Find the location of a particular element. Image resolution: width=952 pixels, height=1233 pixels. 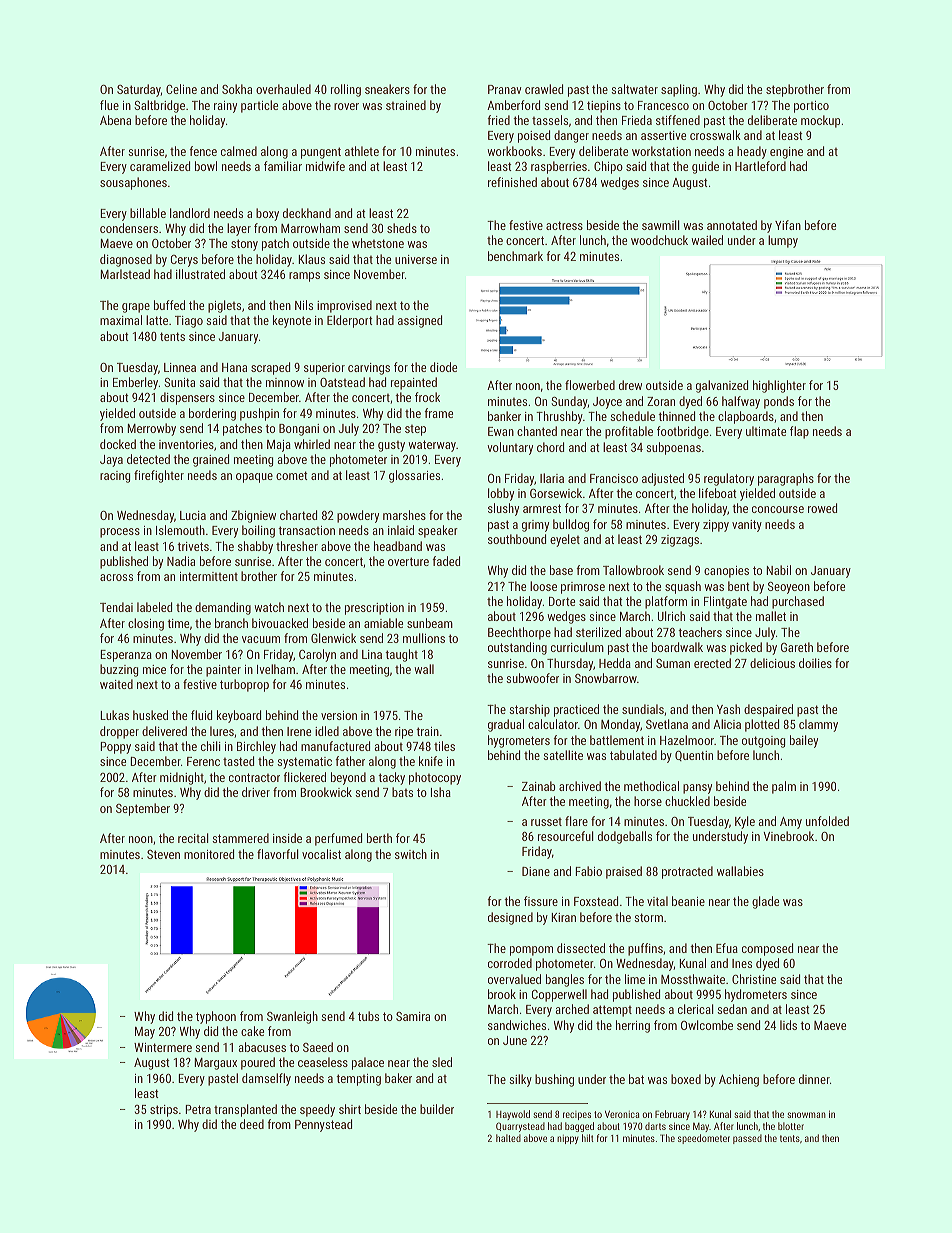

Celine is located at coordinates (181, 89).
